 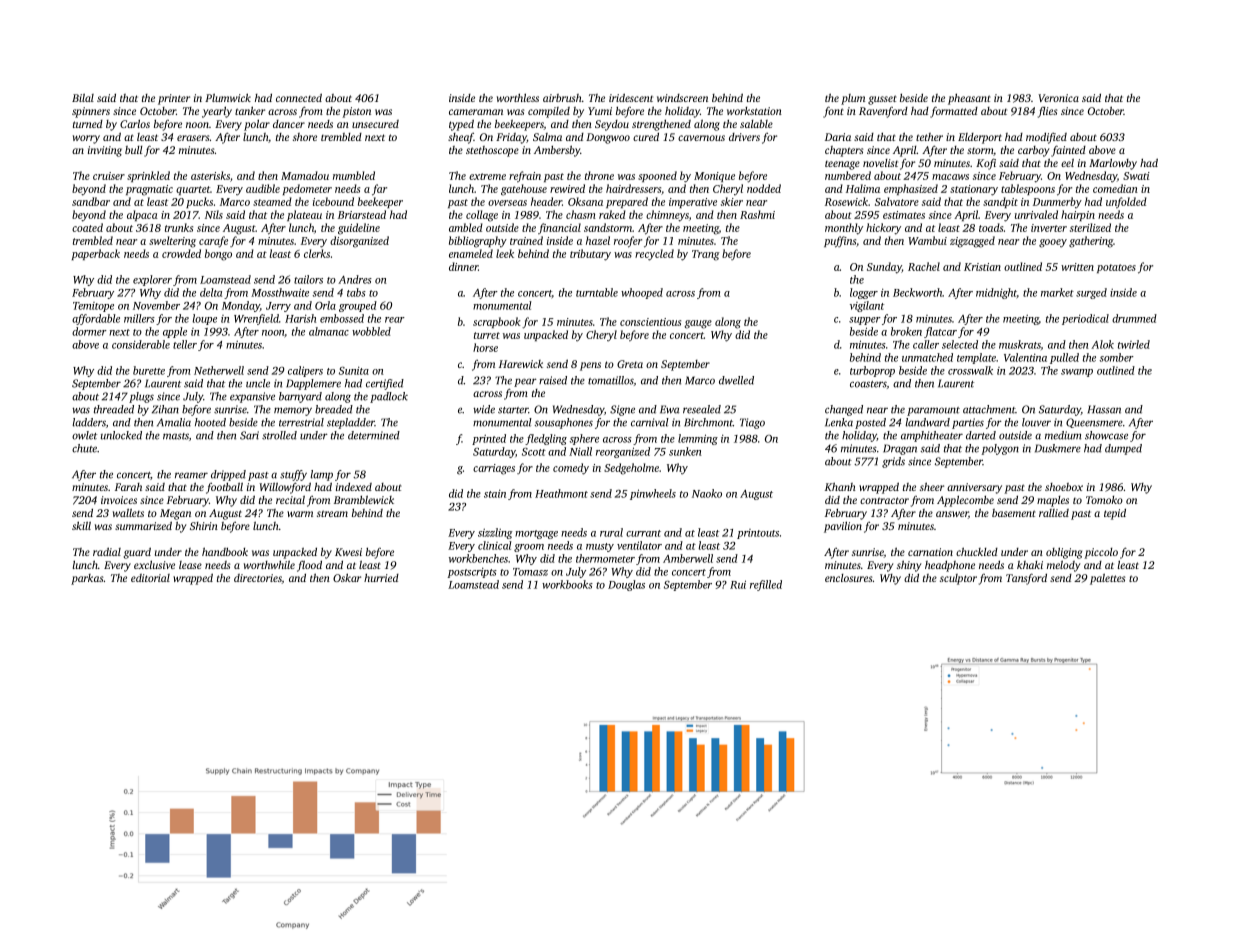 What do you see at coordinates (867, 306) in the screenshot?
I see `vigilant` at bounding box center [867, 306].
